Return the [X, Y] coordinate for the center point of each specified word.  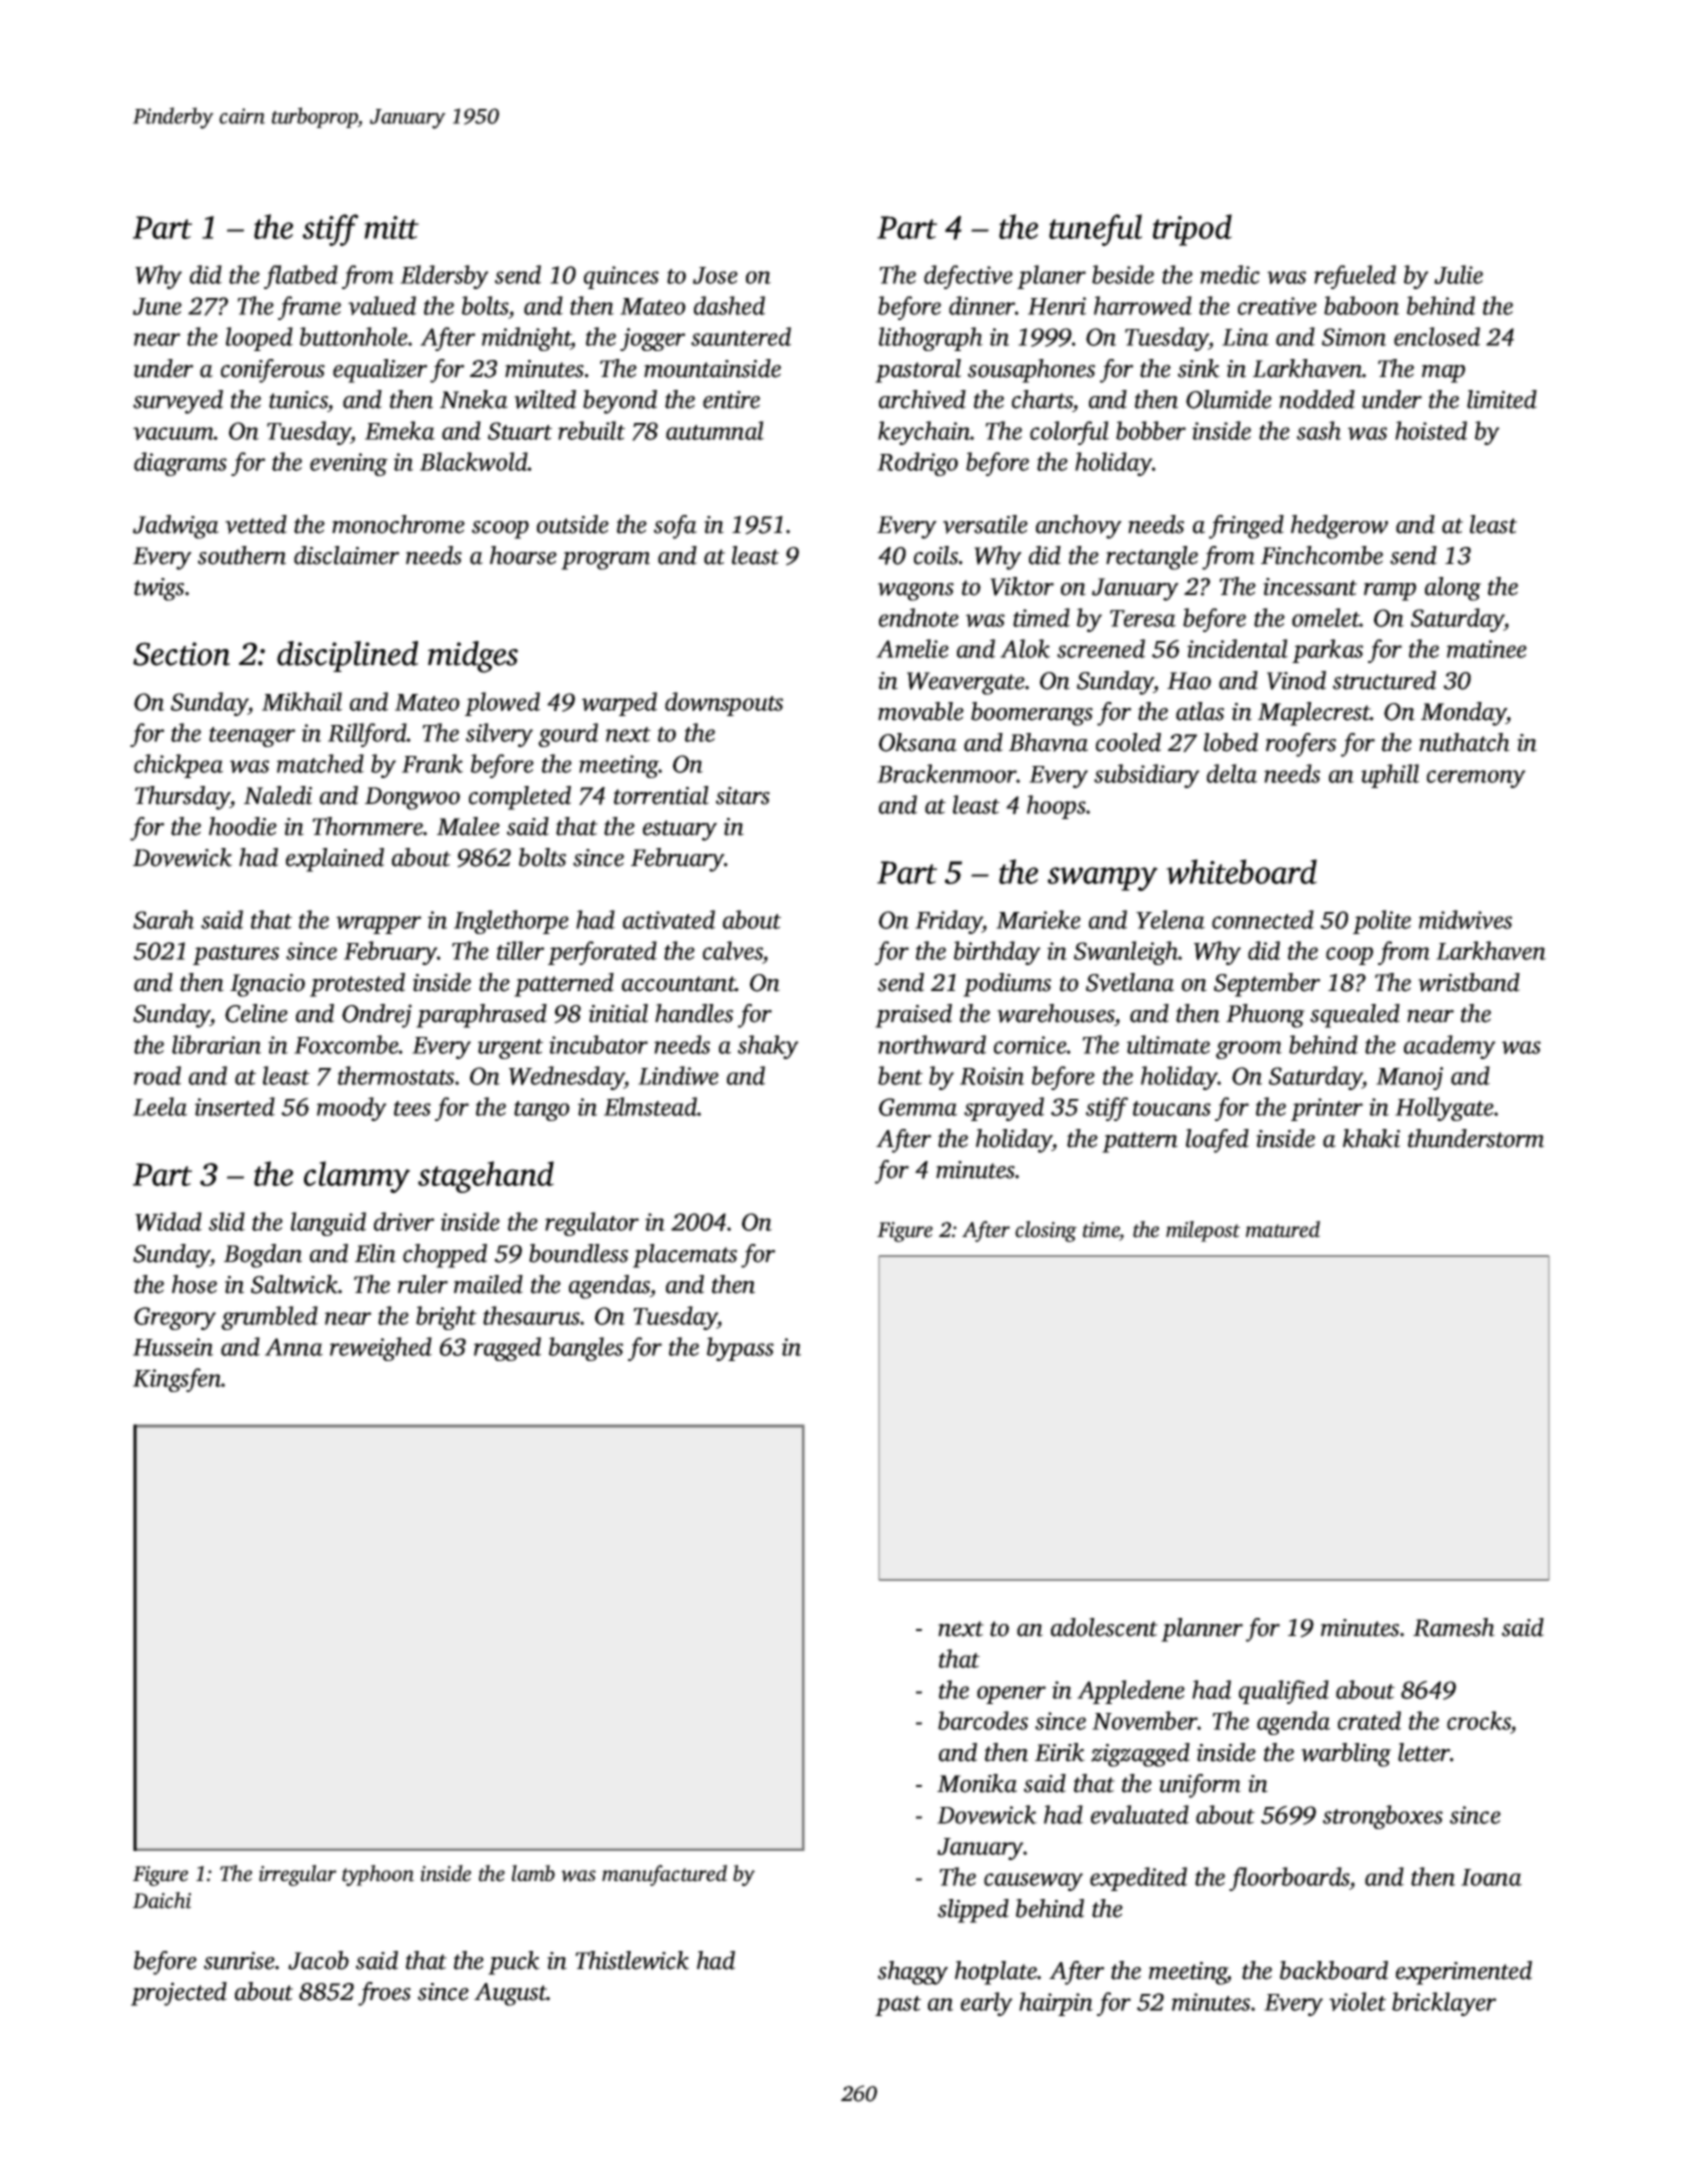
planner [1202, 1630]
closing [1046, 1231]
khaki [1371, 1138]
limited [1502, 399]
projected [179, 1994]
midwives [1465, 919]
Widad [168, 1221]
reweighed [381, 1349]
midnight [526, 339]
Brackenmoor [947, 773]
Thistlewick [632, 1960]
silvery [499, 735]
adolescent [1104, 1627]
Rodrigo [917, 464]
